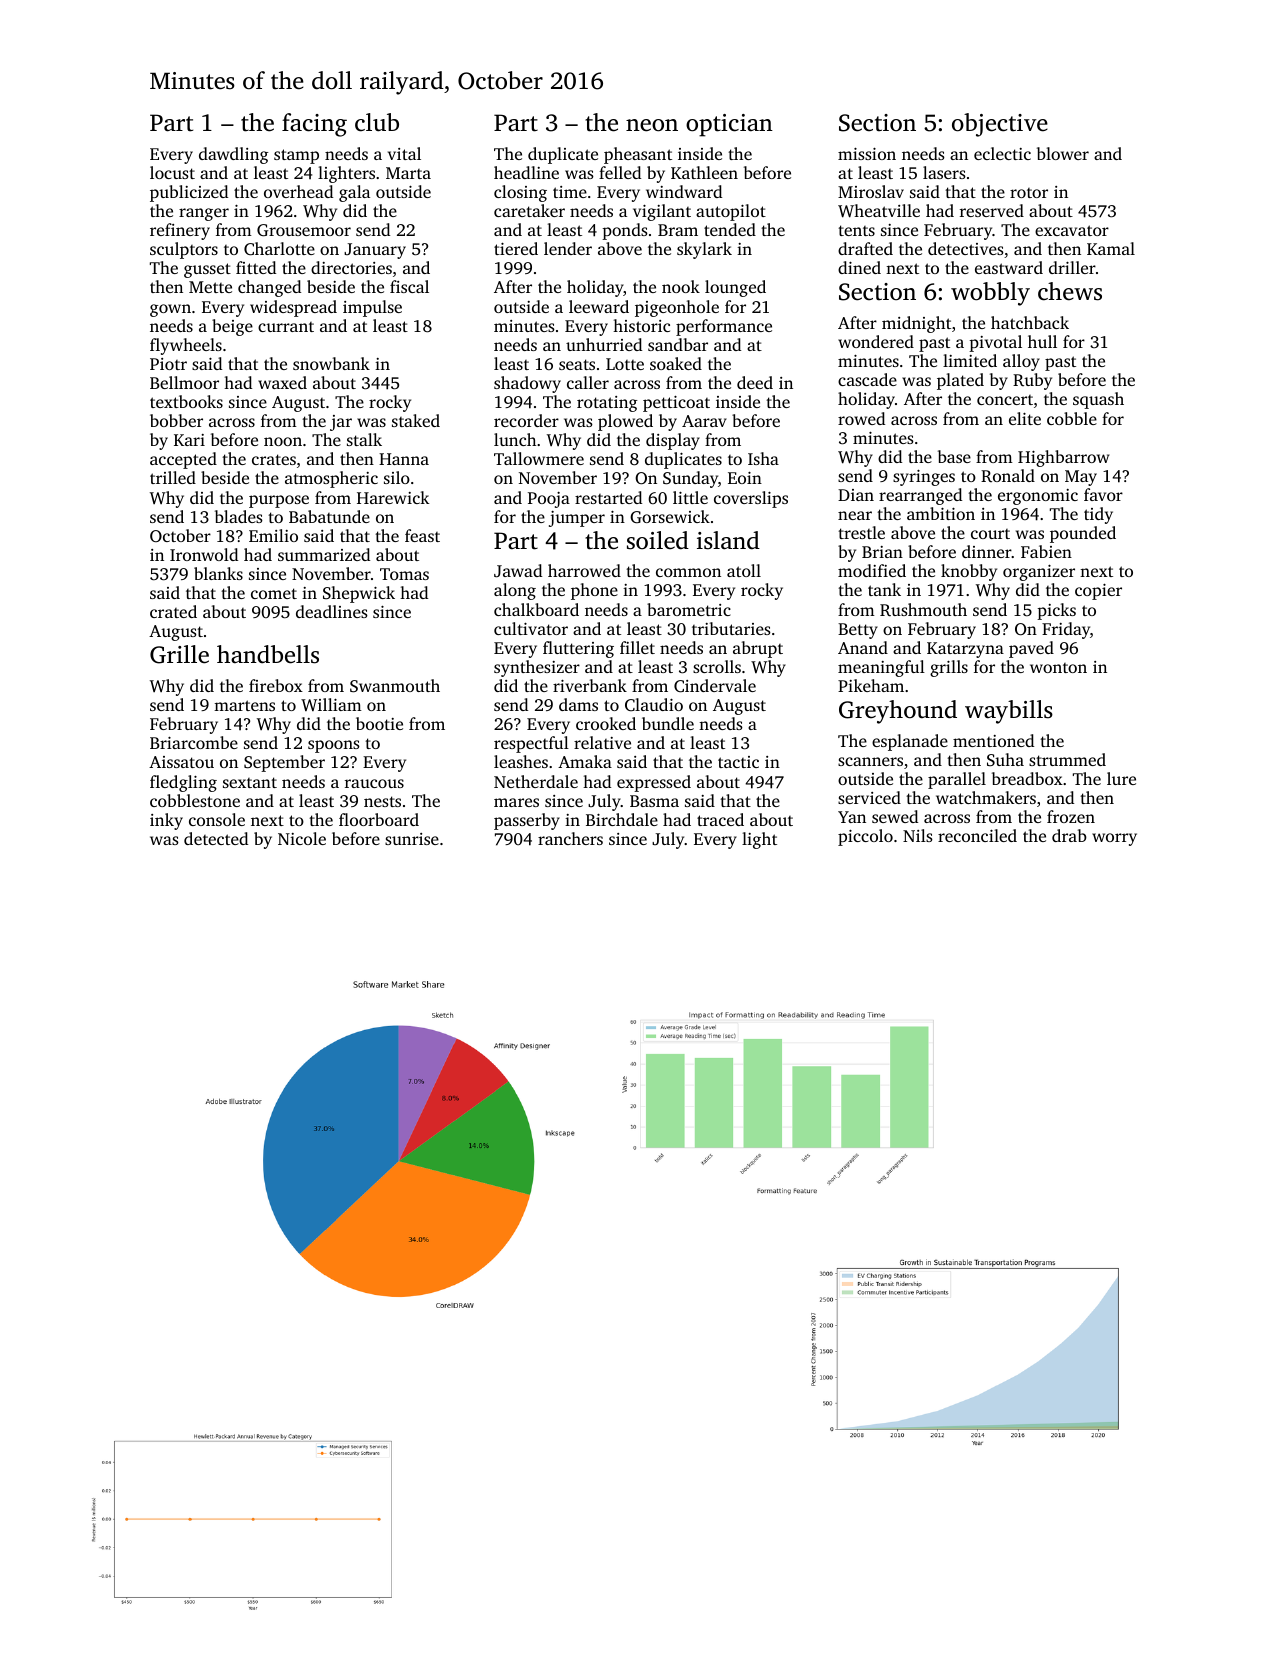 The height and width of the screenshot is (1667, 1288). What do you see at coordinates (404, 574) in the screenshot?
I see `Tomas` at bounding box center [404, 574].
